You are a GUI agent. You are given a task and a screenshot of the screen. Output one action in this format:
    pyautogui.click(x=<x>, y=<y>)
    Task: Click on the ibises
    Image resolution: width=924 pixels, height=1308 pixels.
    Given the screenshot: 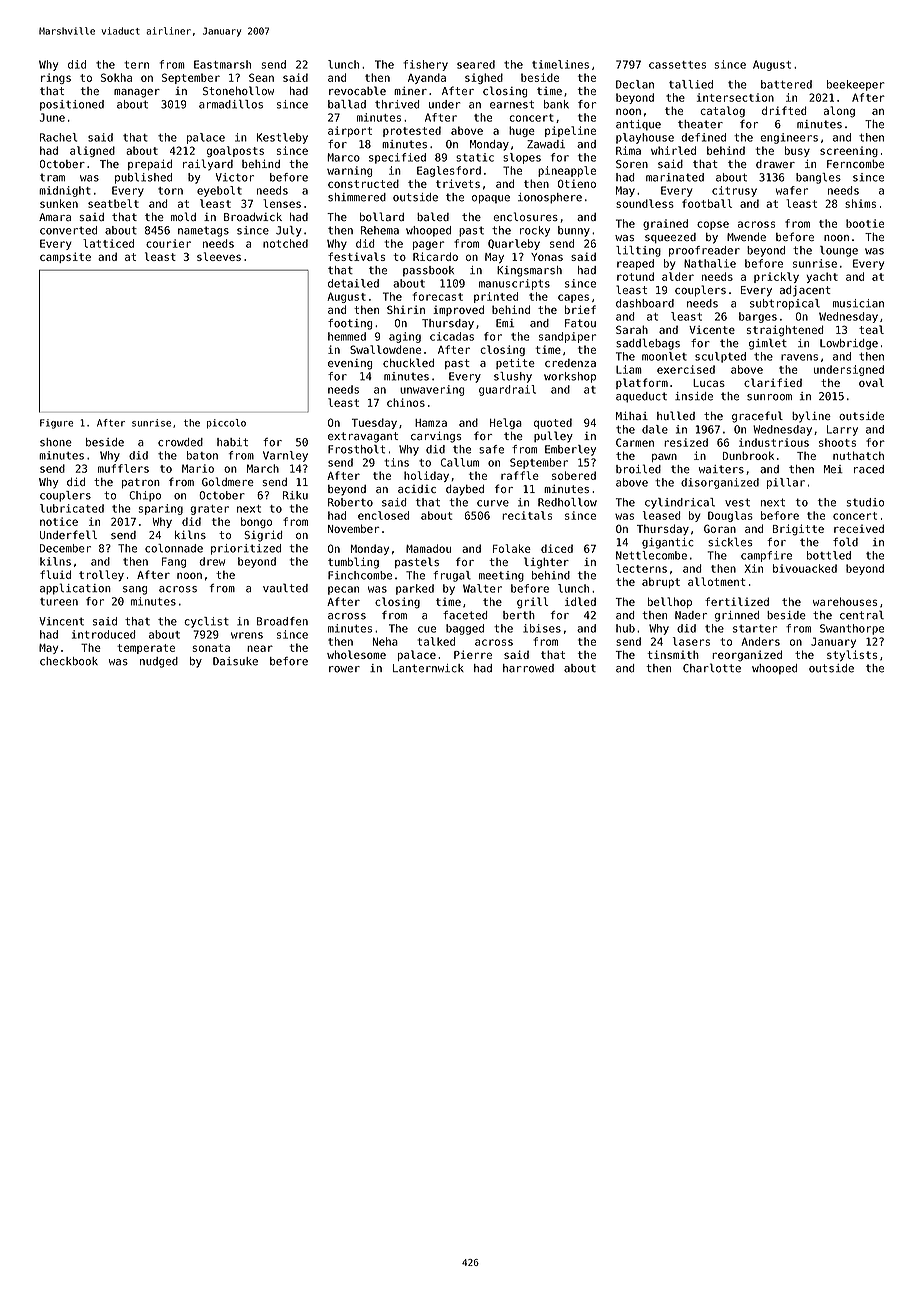 What is the action you would take?
    pyautogui.click(x=542, y=628)
